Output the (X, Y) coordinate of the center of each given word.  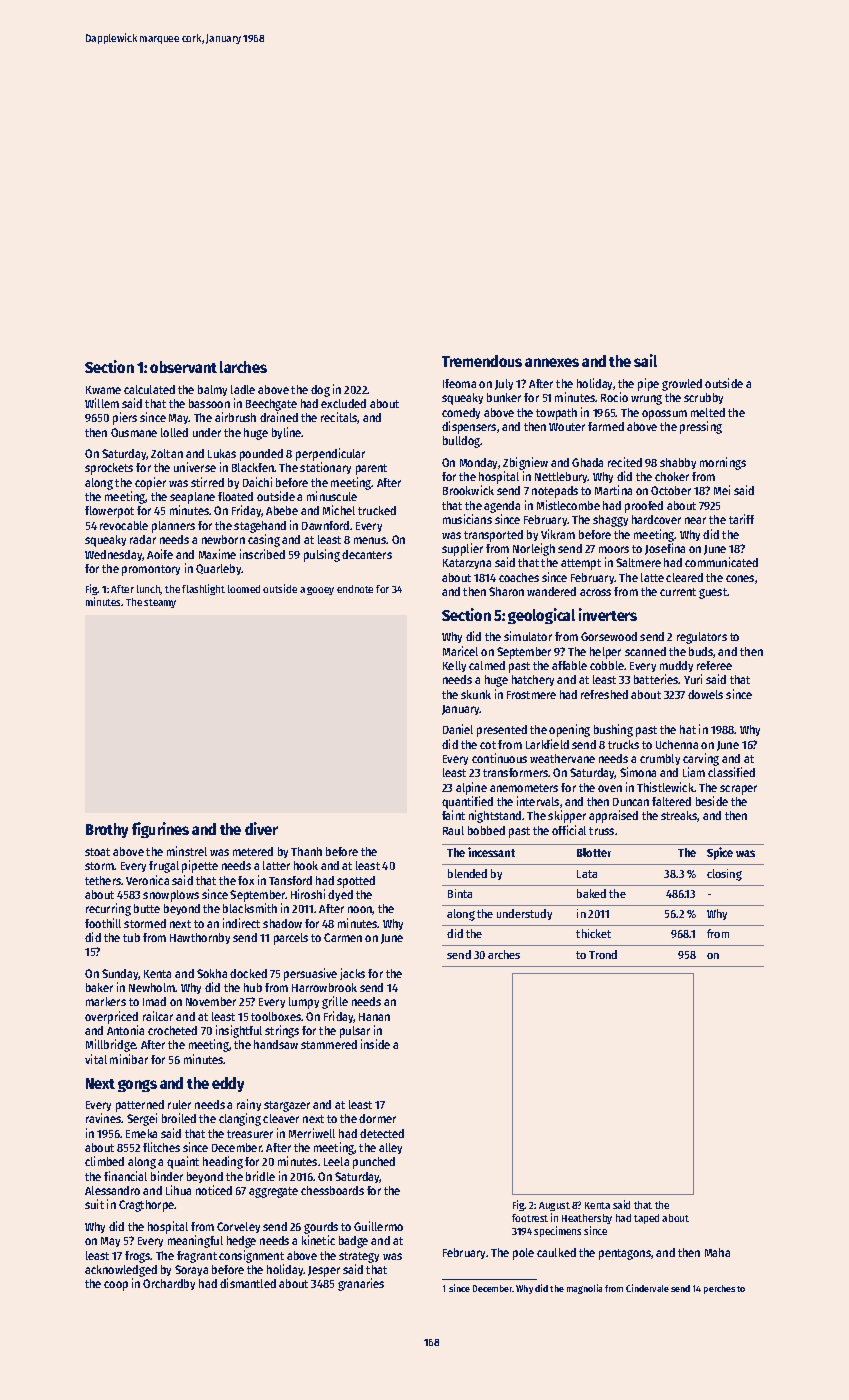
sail (645, 360)
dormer (377, 1118)
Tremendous (482, 361)
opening (569, 730)
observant (183, 367)
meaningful (195, 1241)
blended (467, 873)
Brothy (107, 830)
